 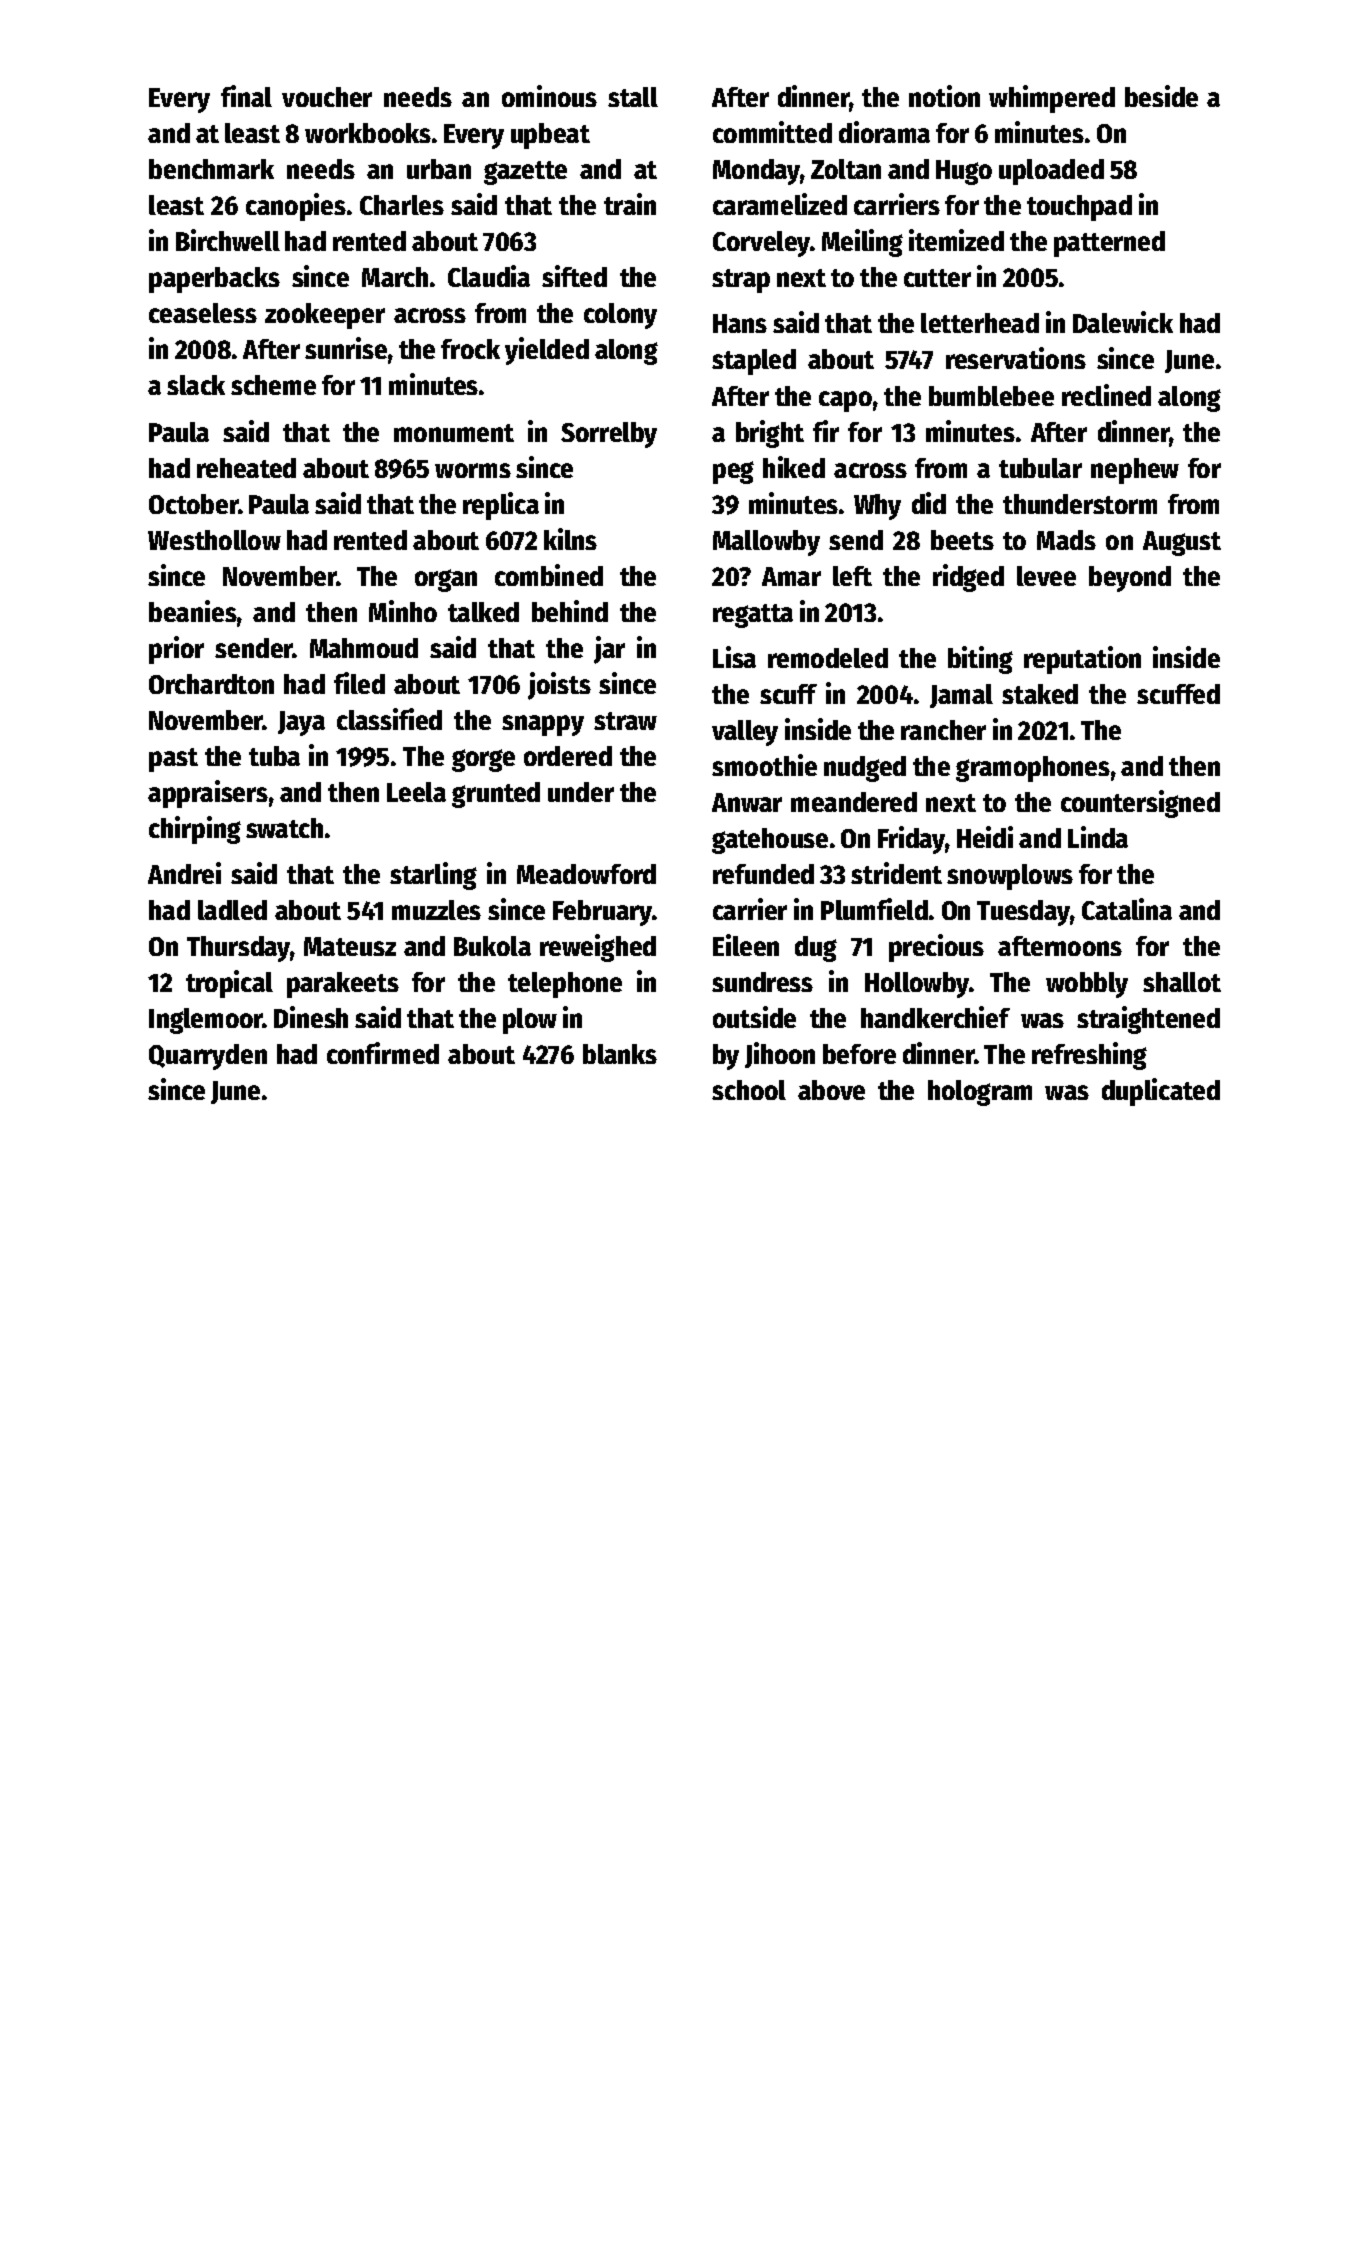 What do you see at coordinates (980, 323) in the screenshot?
I see `letterhead` at bounding box center [980, 323].
